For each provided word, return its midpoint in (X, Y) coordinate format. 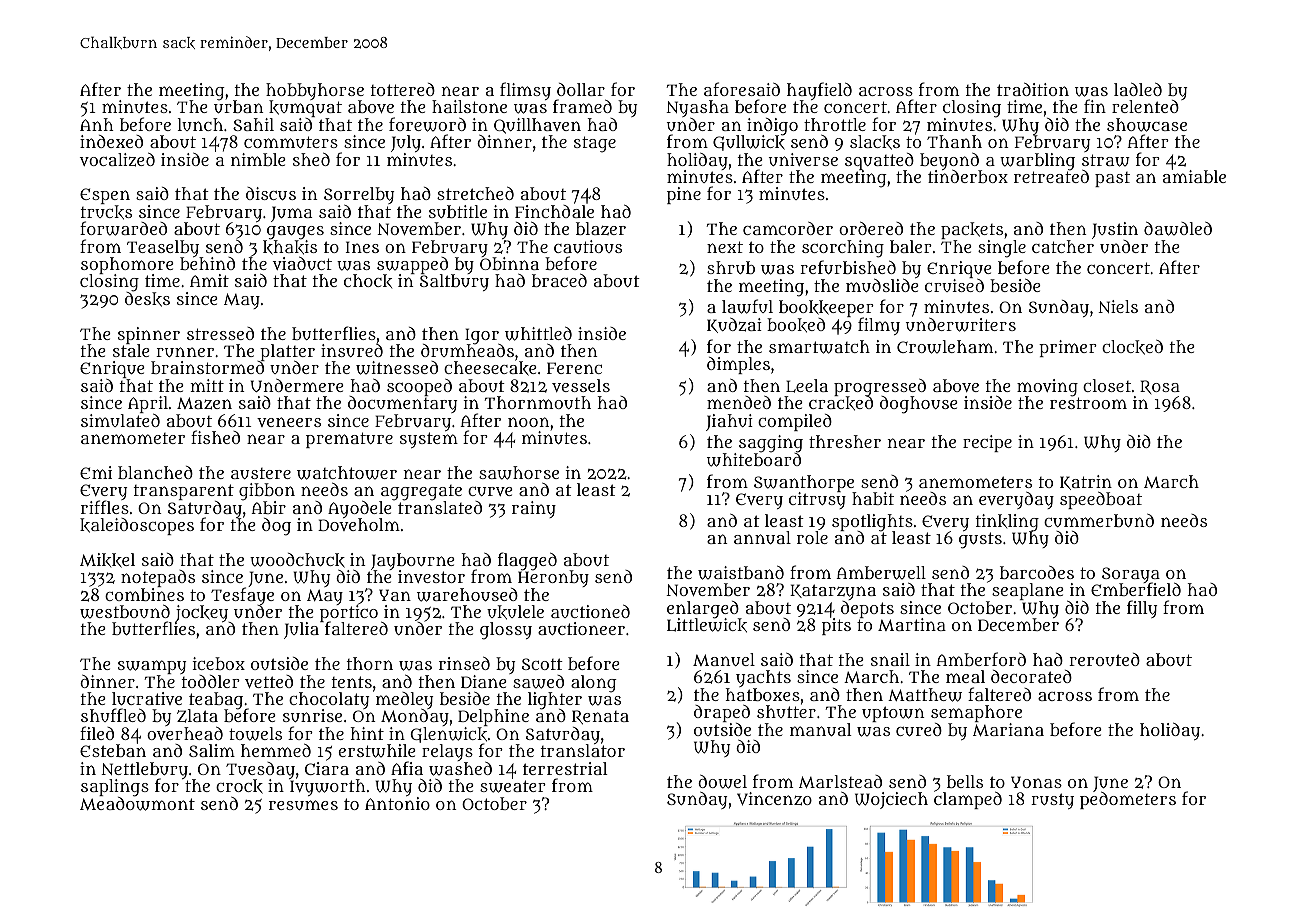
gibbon (267, 492)
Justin (1115, 230)
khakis (290, 247)
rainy (534, 509)
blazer (601, 228)
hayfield (819, 91)
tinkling (1007, 523)
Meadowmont (137, 804)
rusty (1052, 801)
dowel (722, 782)
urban (238, 107)
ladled (1138, 89)
